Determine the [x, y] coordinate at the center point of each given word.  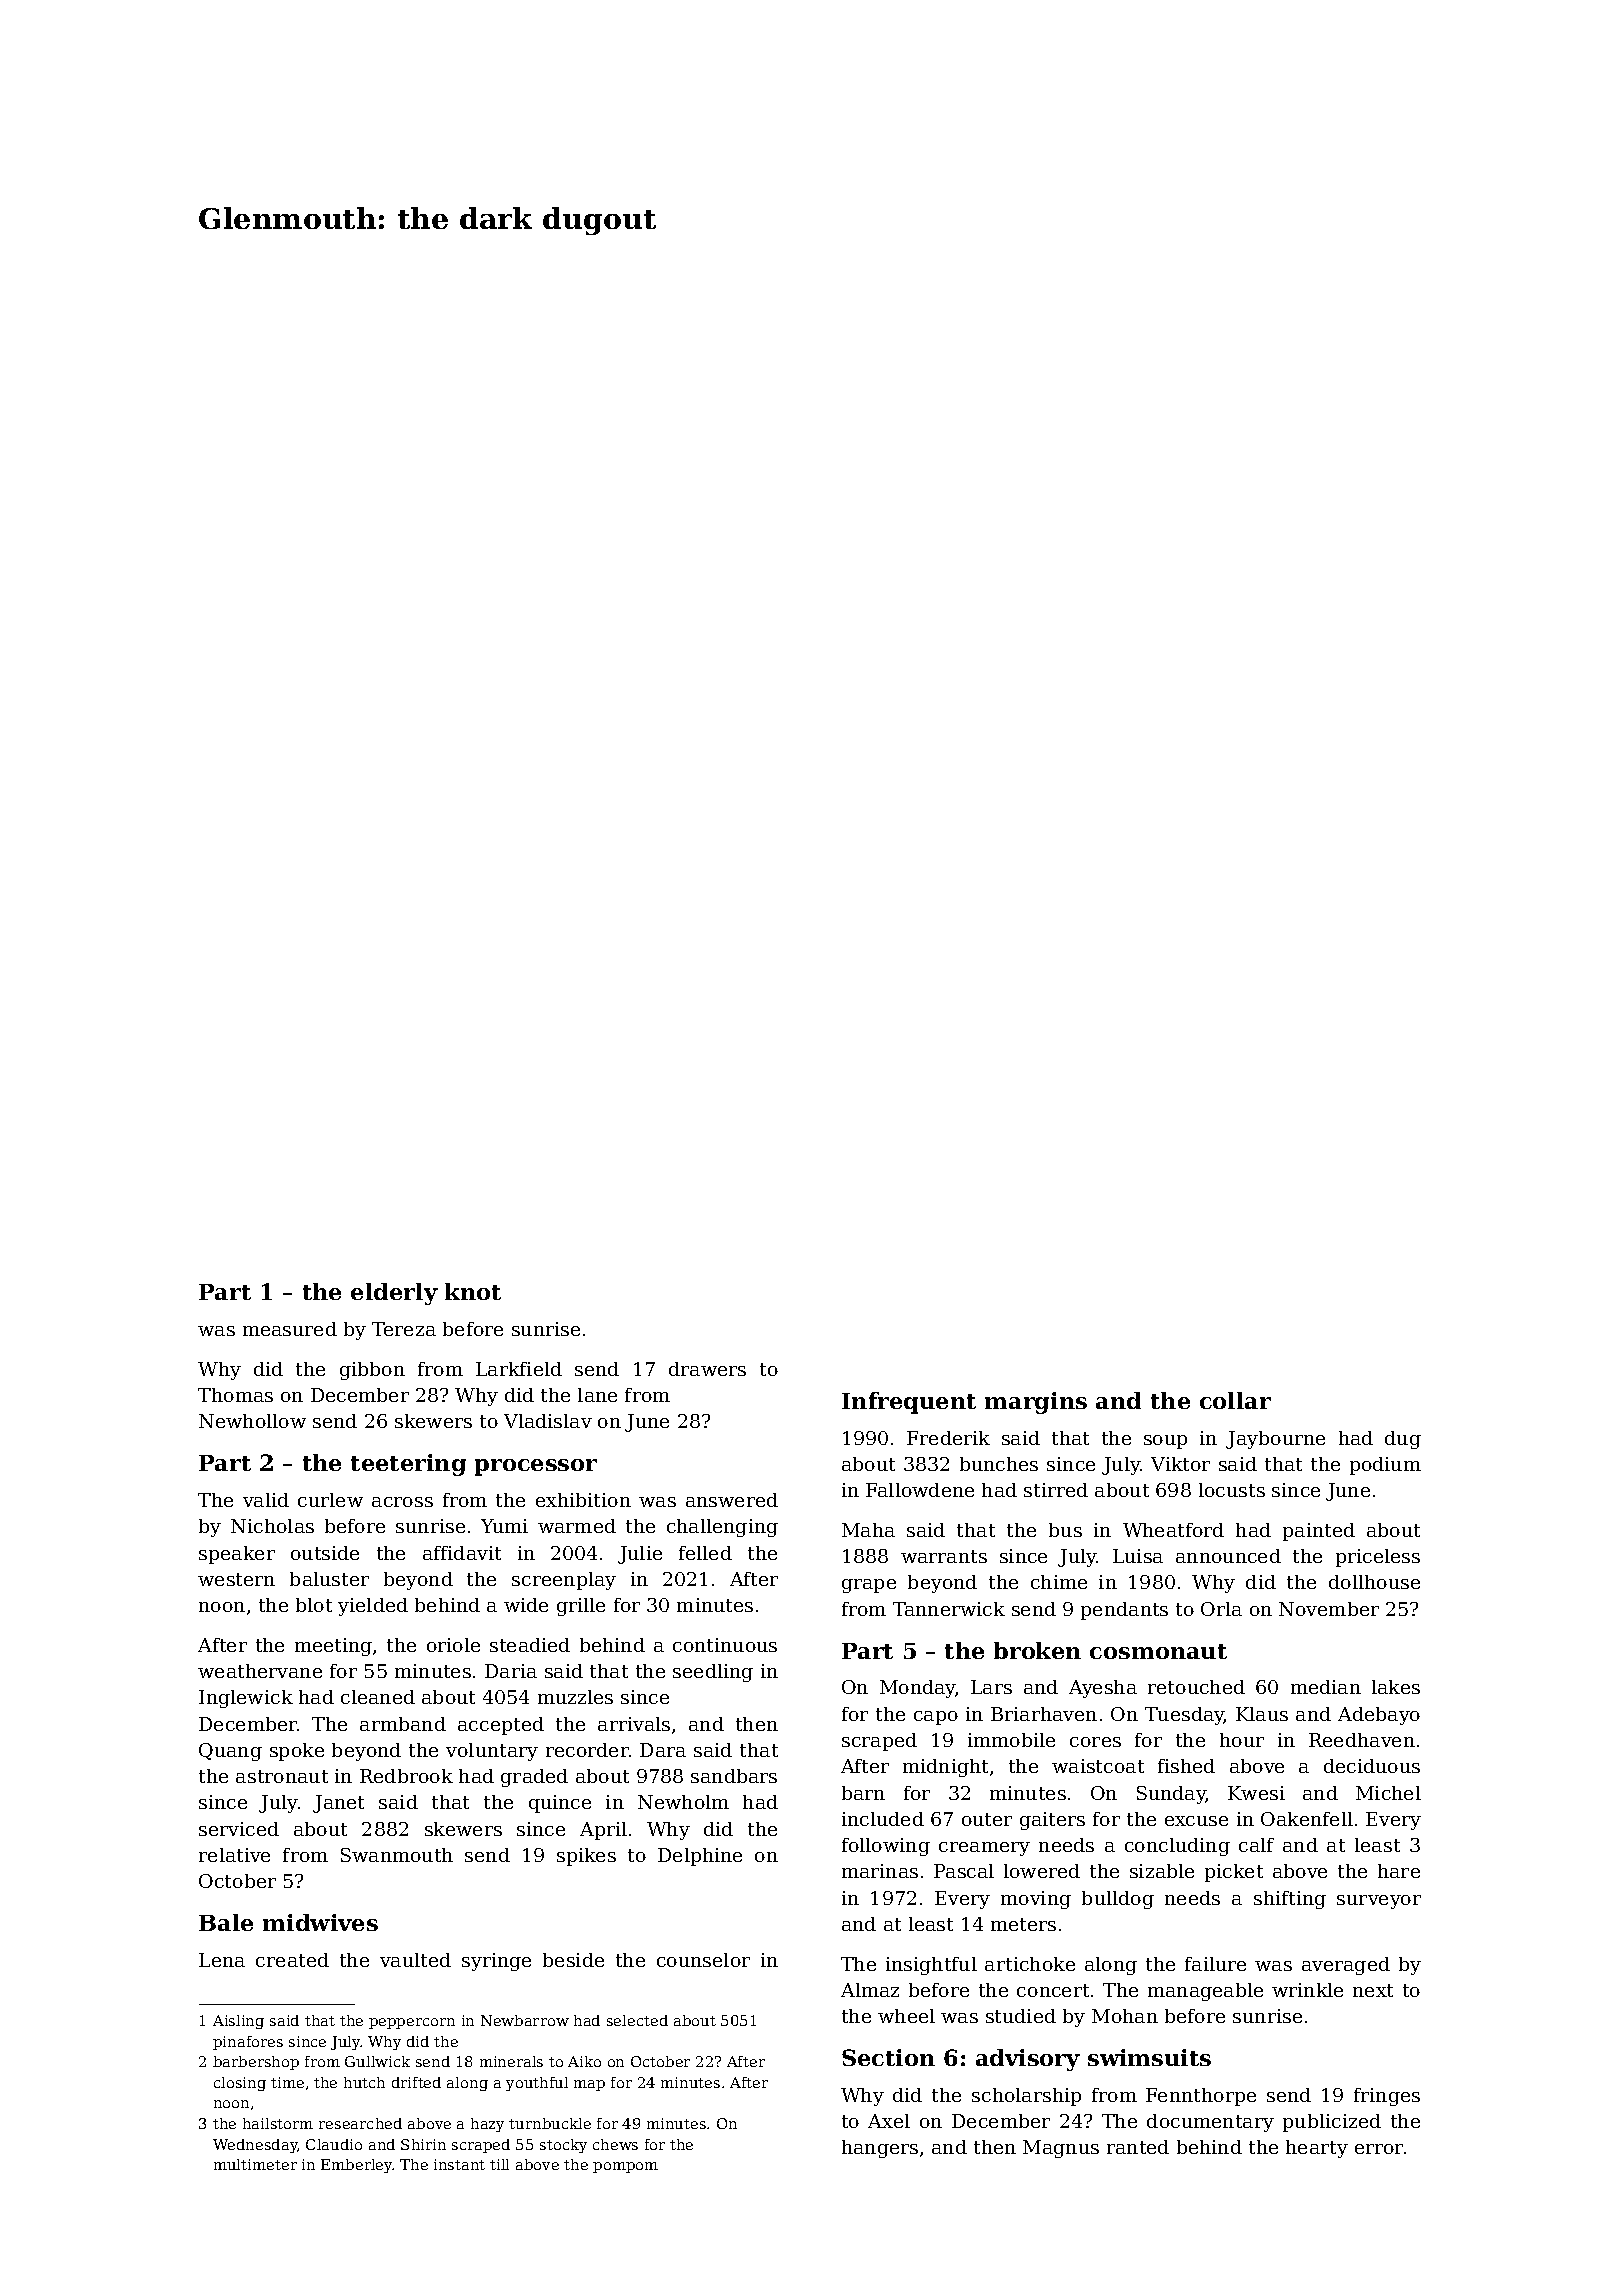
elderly [394, 1294]
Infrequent [909, 1403]
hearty [1317, 2149]
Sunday [1171, 1795]
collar [1235, 1400]
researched [360, 2123]
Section [888, 2057]
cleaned [378, 1697]
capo [936, 1718]
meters [1023, 1924]
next [1373, 1990]
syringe [496, 1962]
